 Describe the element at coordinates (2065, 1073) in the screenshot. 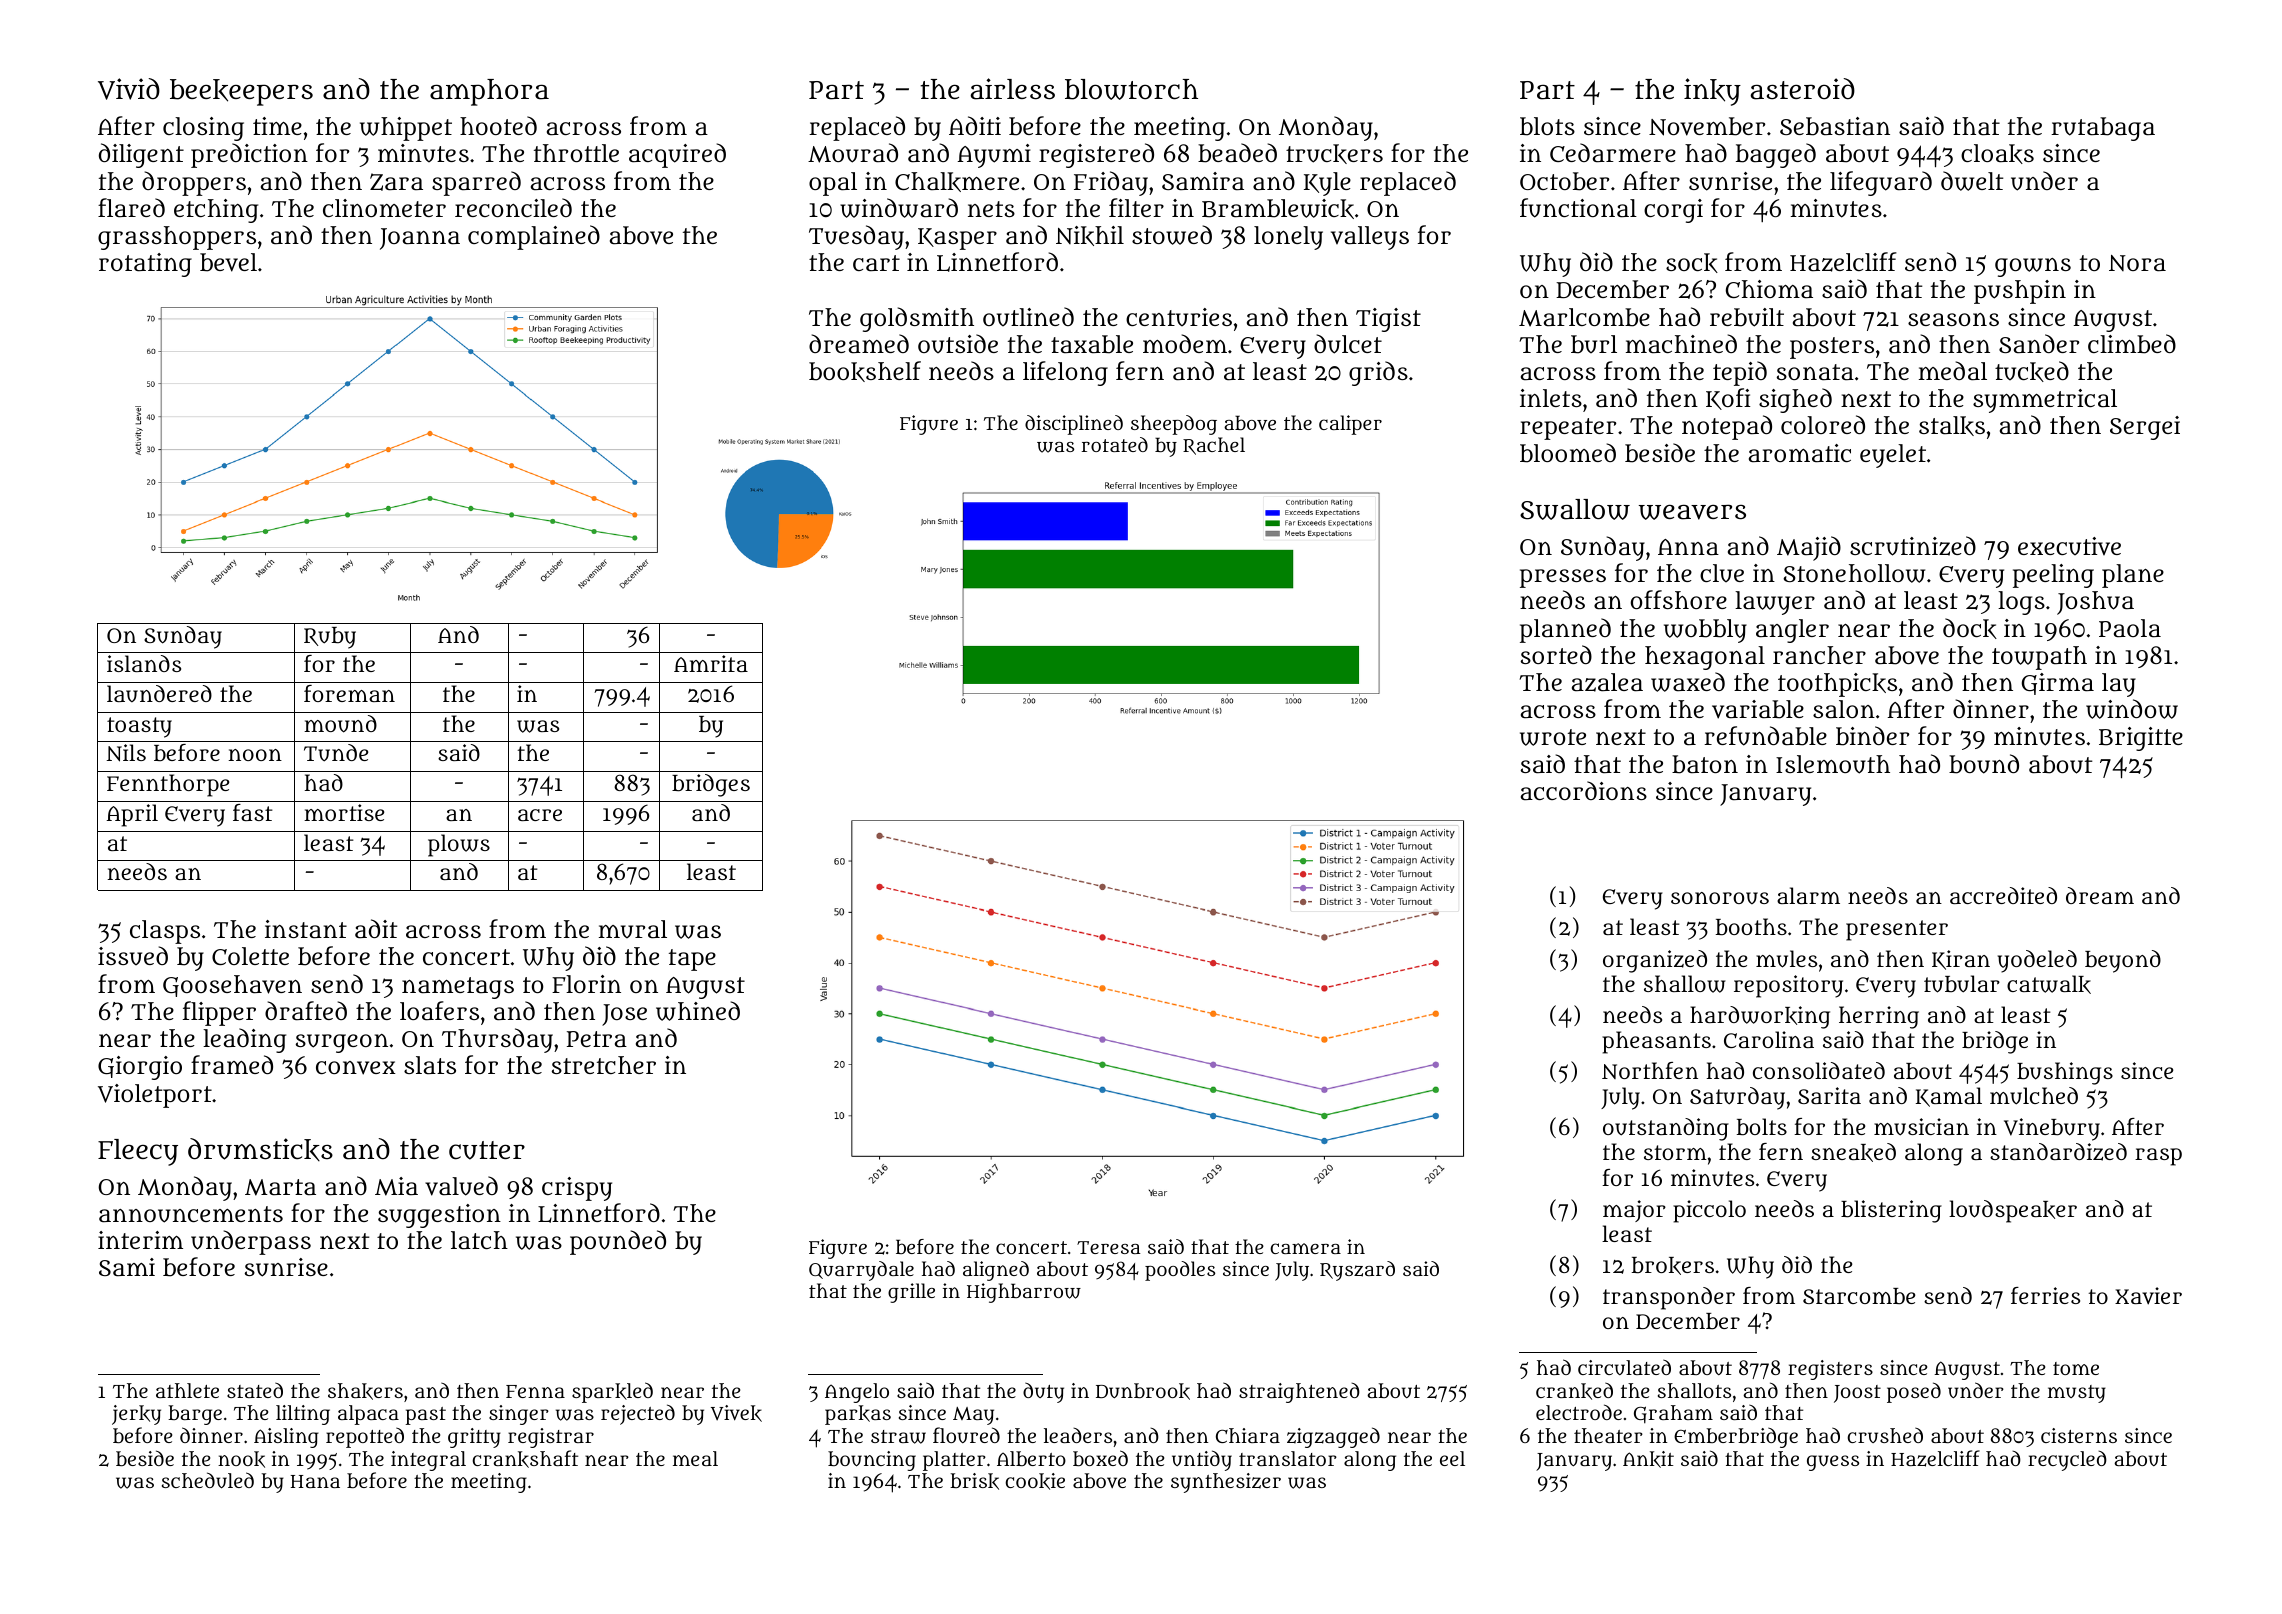

I see `bushings` at that location.
